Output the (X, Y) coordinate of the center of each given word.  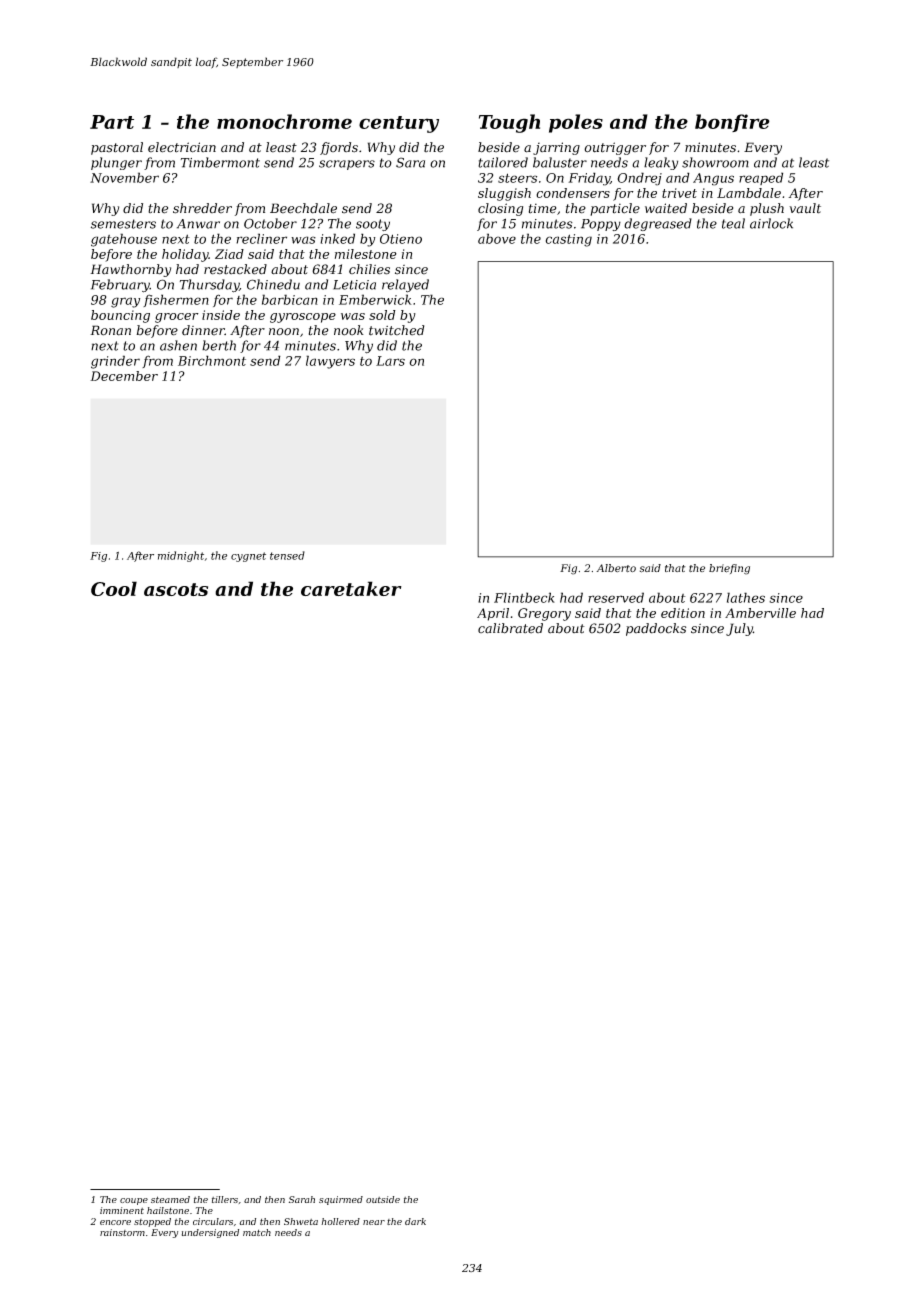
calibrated (510, 628)
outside (383, 1199)
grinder (115, 362)
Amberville (760, 613)
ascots (176, 589)
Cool (114, 588)
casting (569, 240)
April (493, 614)
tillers (225, 1199)
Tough (509, 123)
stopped (152, 1222)
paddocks (656, 629)
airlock (771, 223)
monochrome (284, 121)
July (739, 629)
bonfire (732, 123)
